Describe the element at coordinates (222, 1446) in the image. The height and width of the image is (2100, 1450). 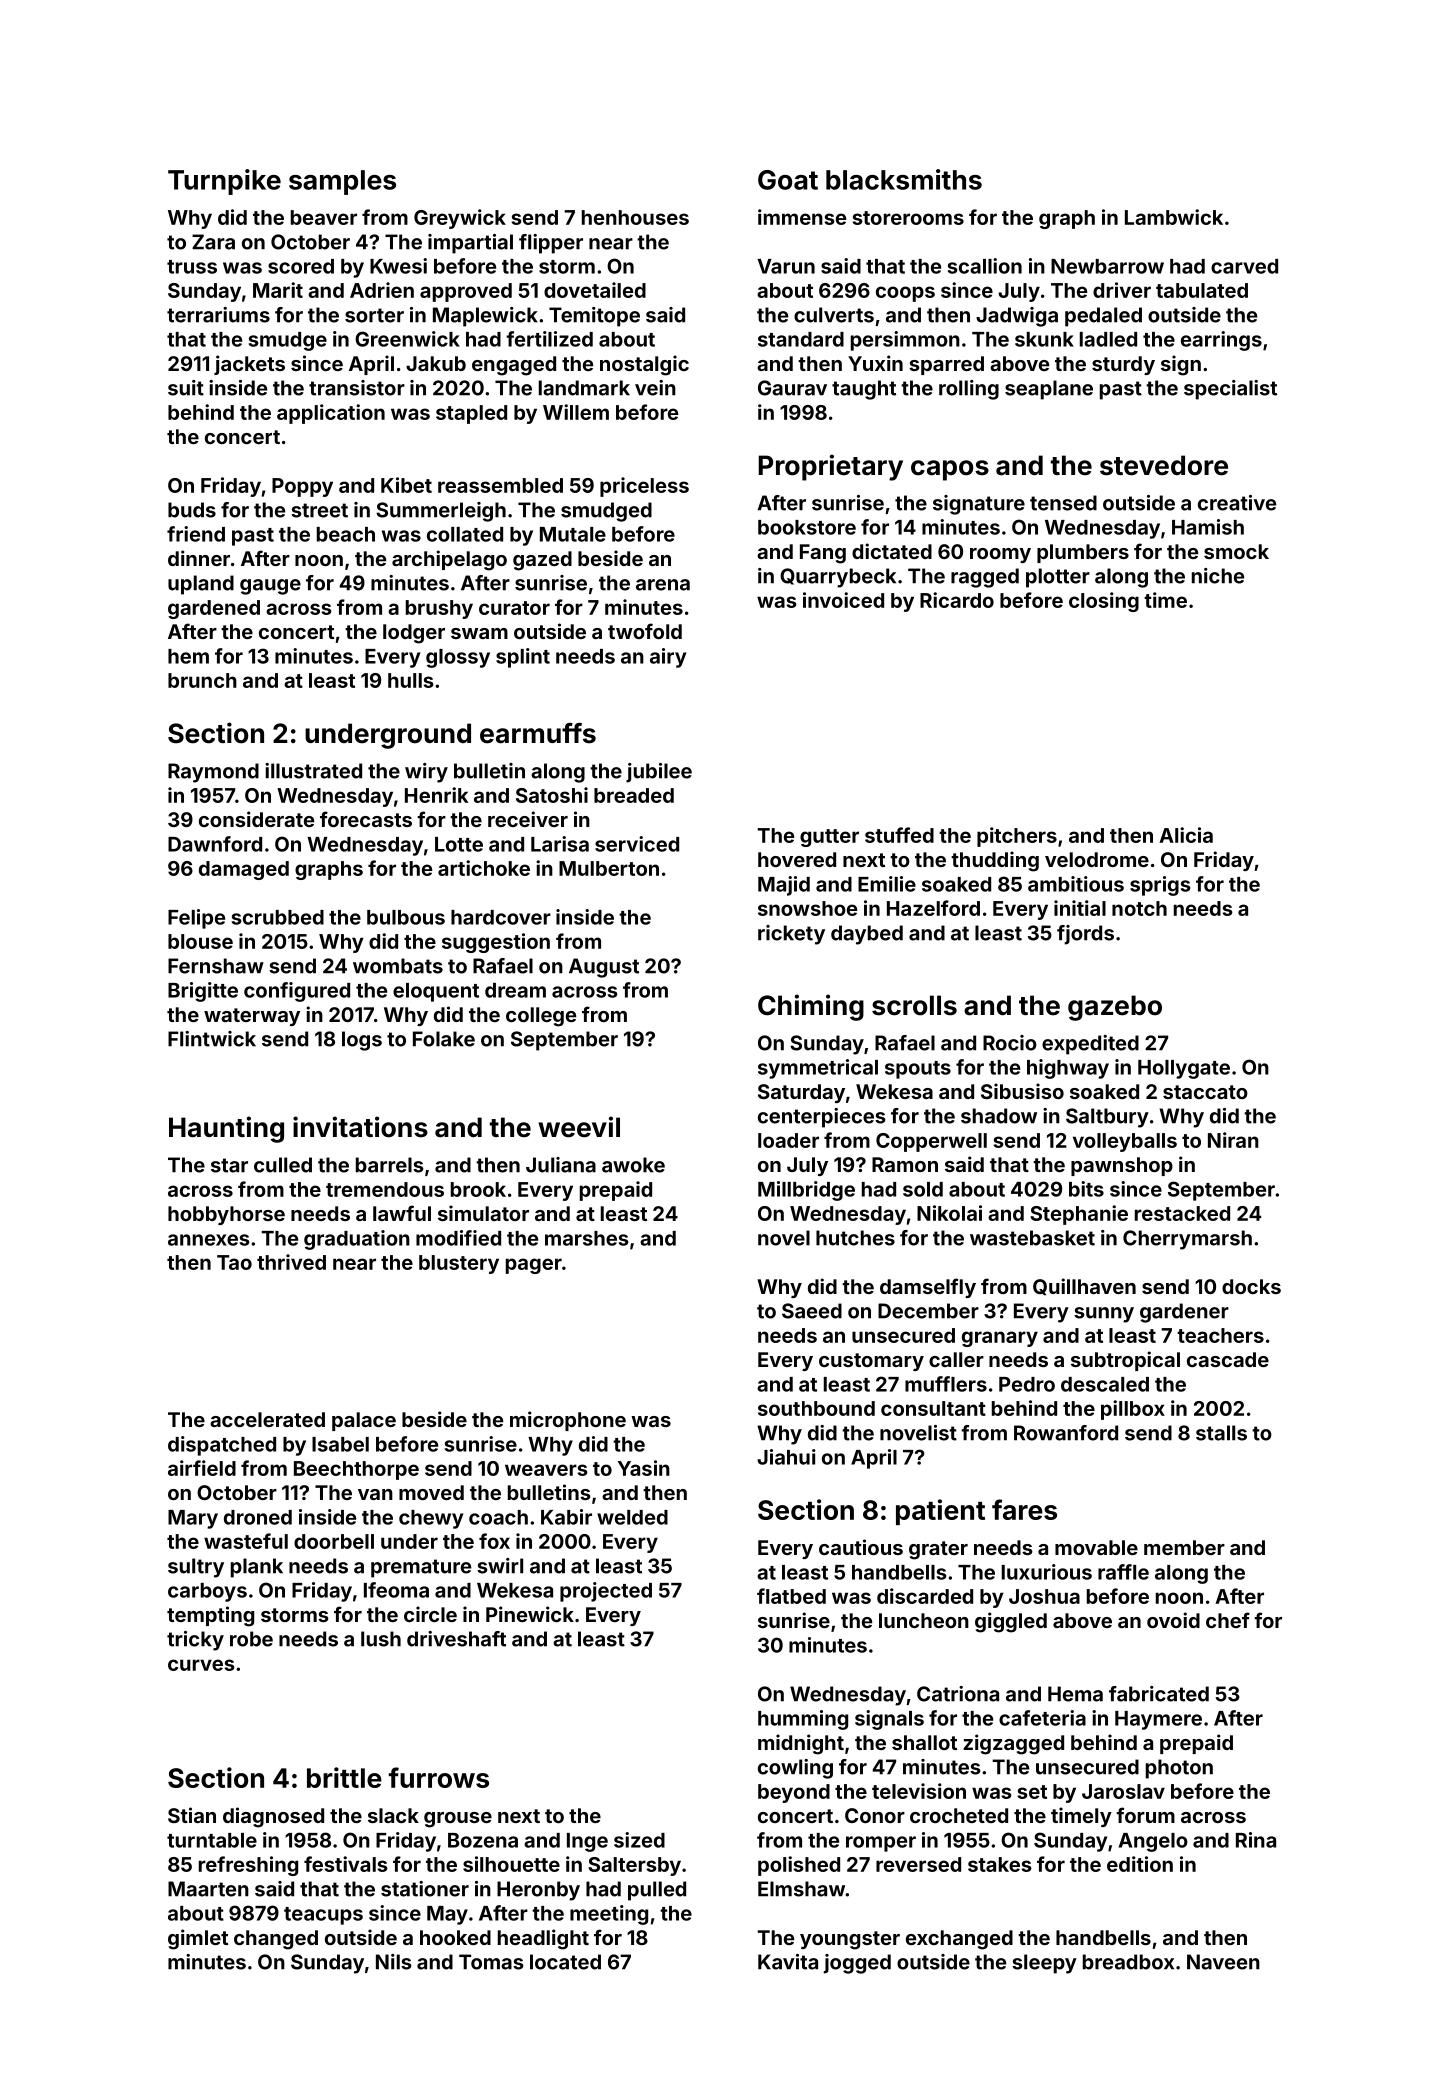
I see `dispatched` at that location.
